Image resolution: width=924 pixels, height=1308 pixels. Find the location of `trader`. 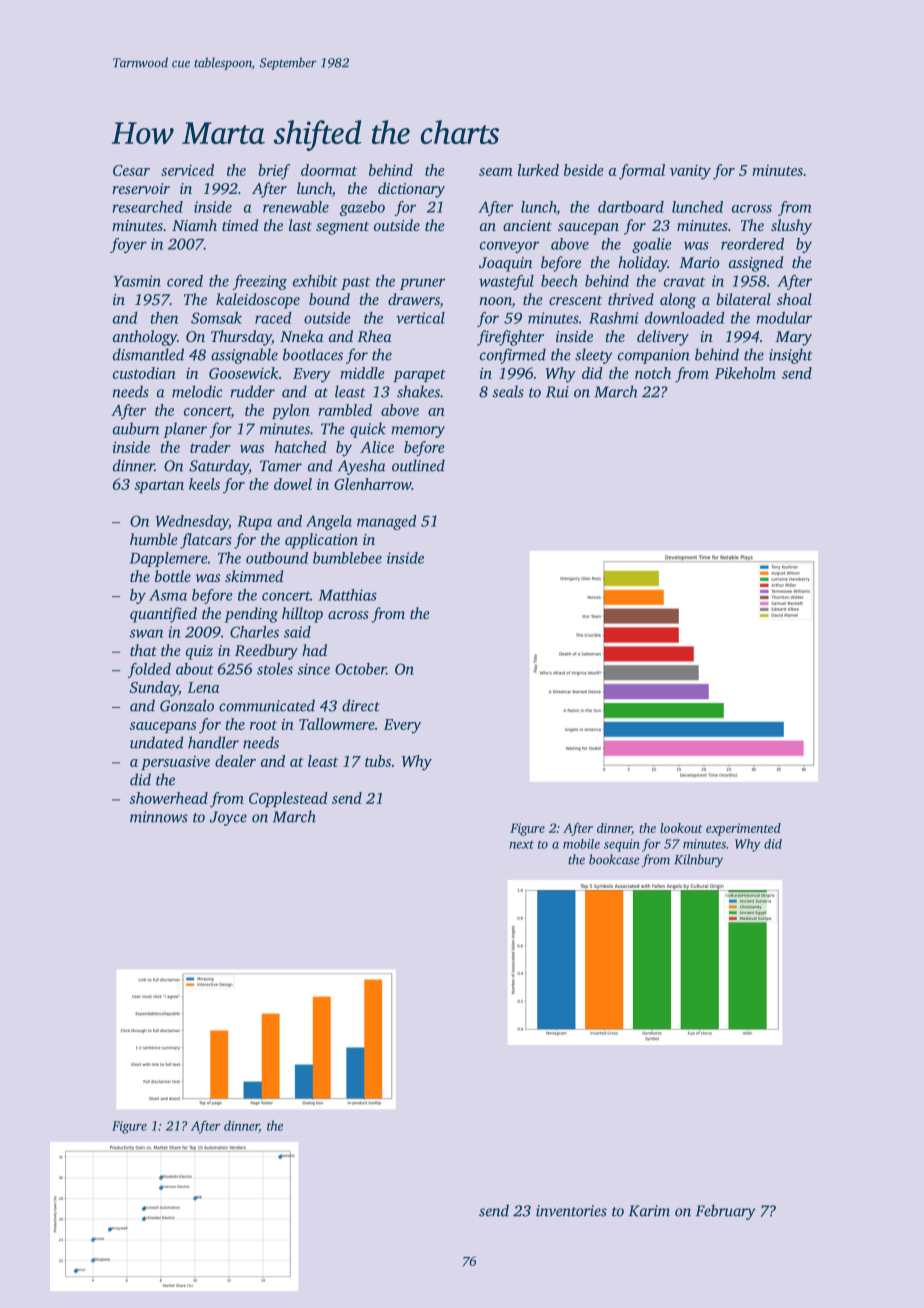

trader is located at coordinates (210, 447).
